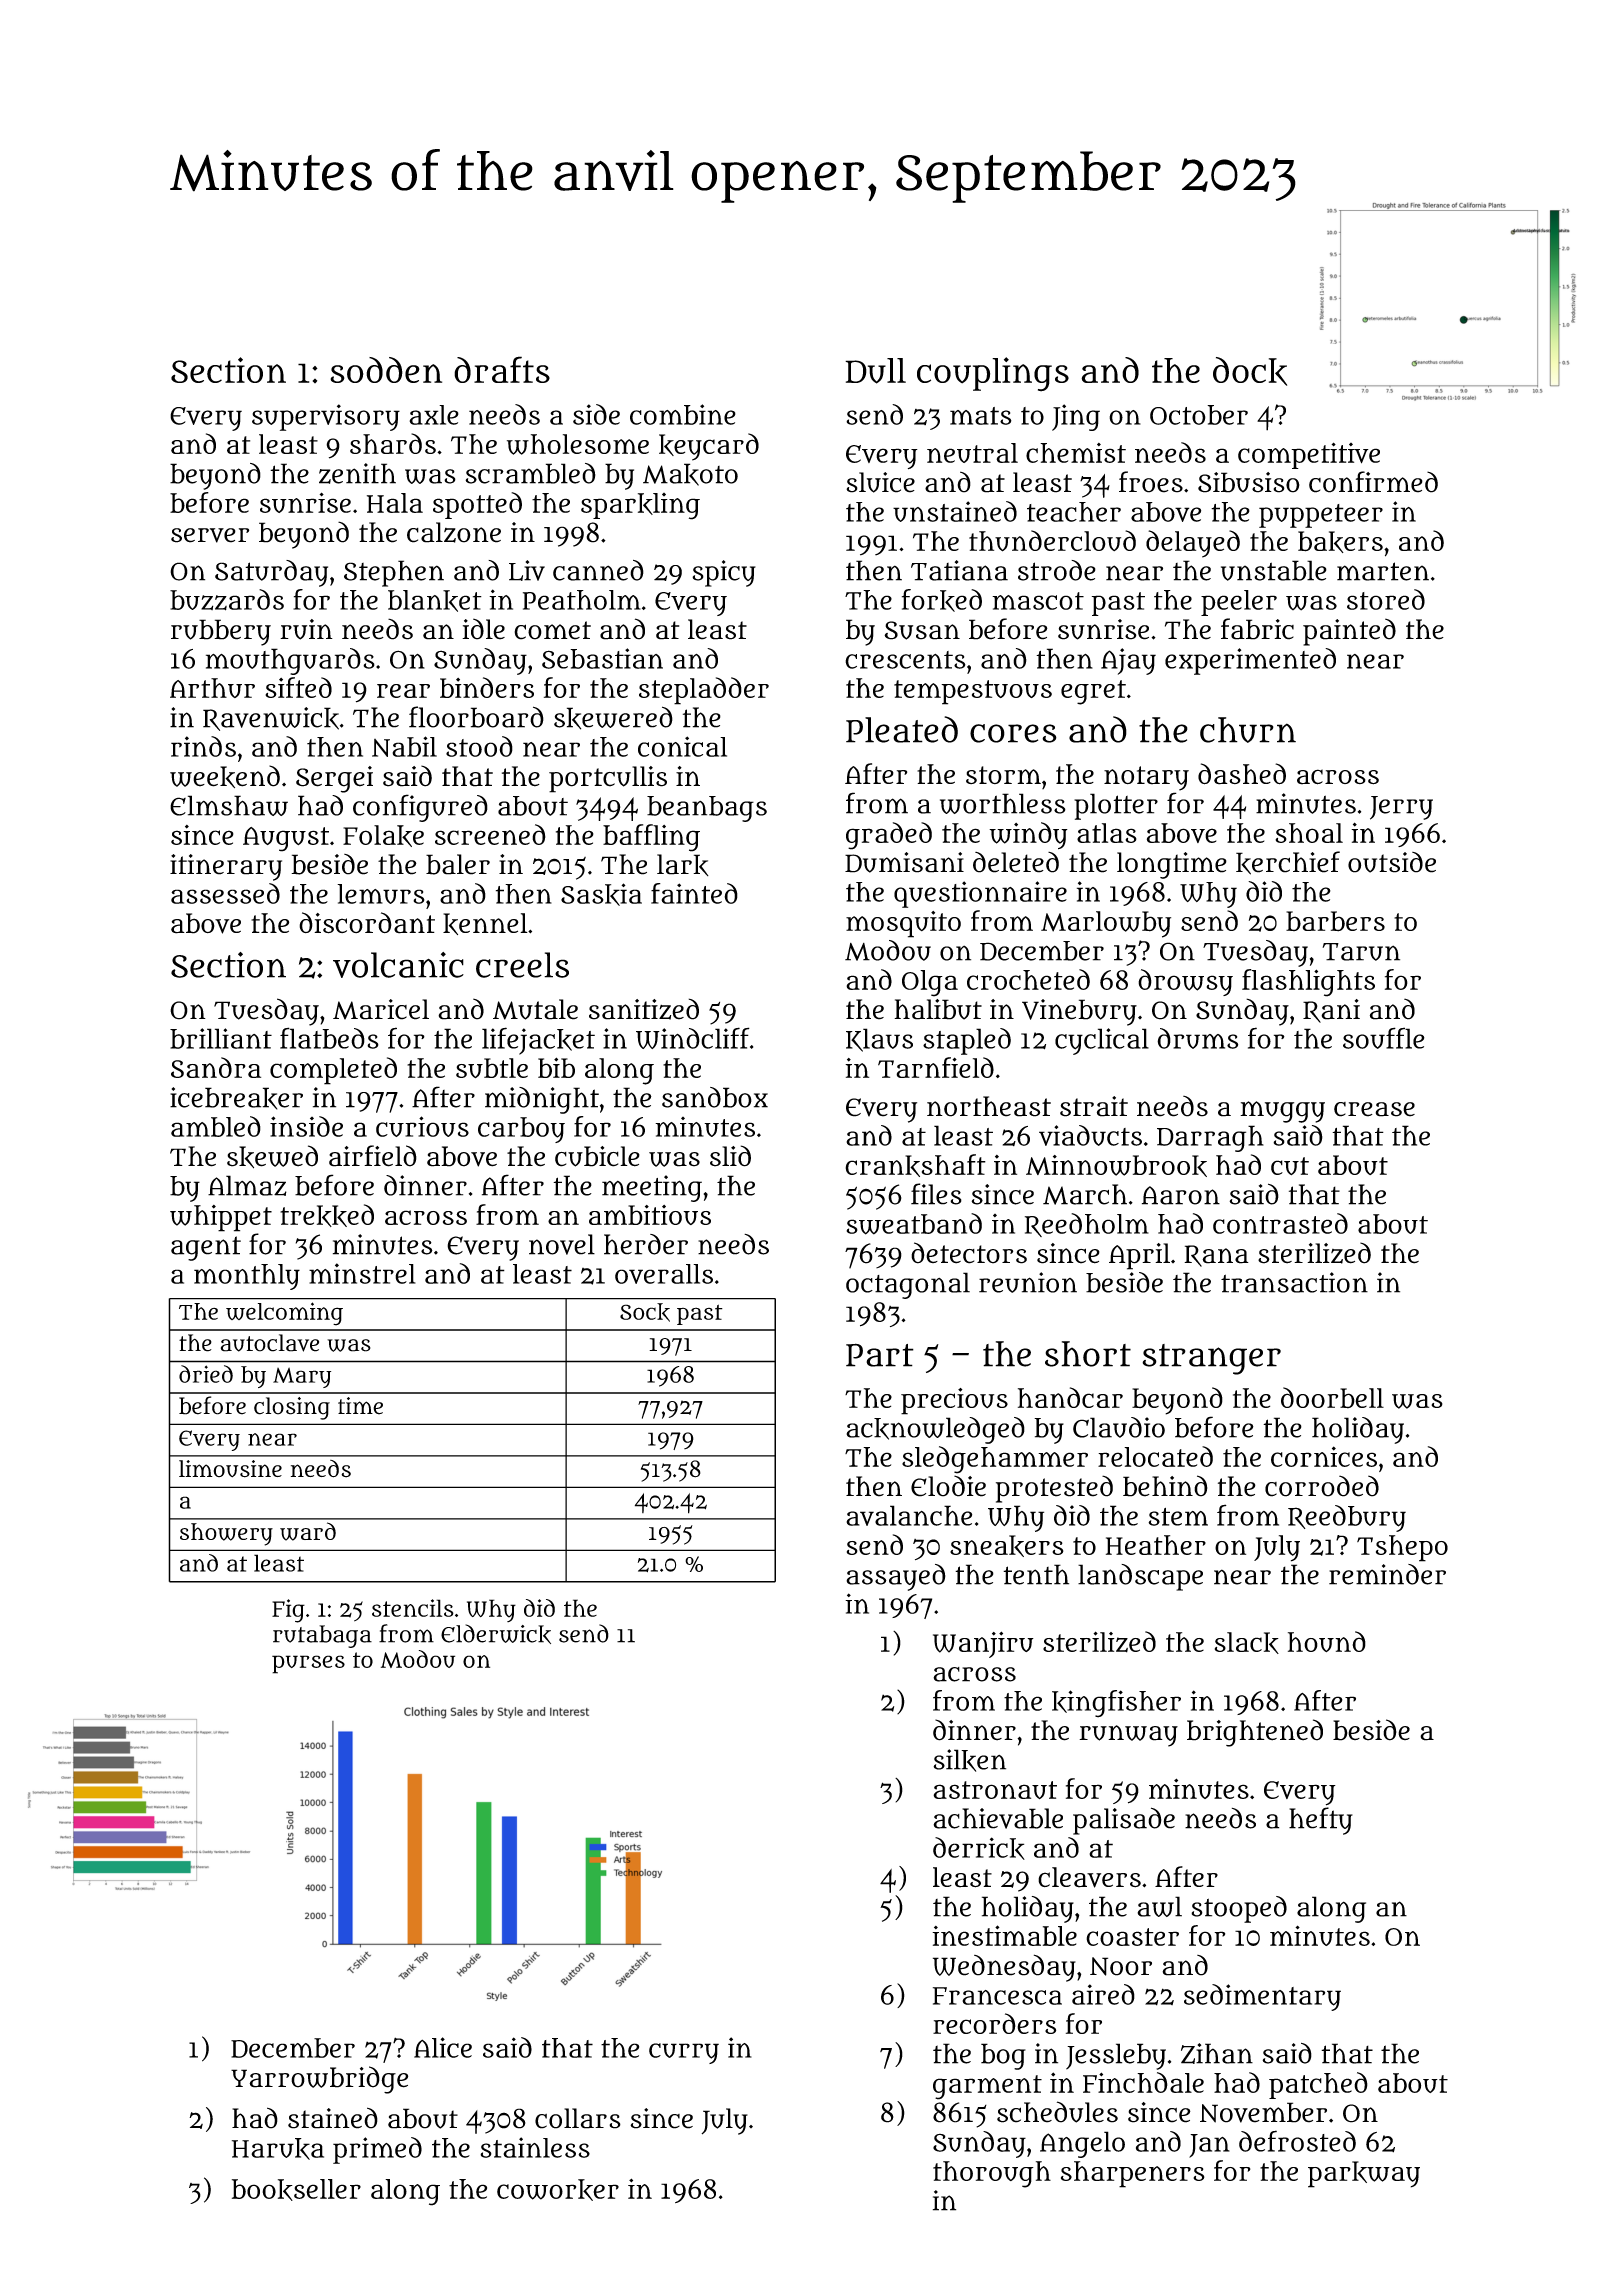 Image resolution: width=1620 pixels, height=2292 pixels. I want to click on couplings, so click(993, 374).
